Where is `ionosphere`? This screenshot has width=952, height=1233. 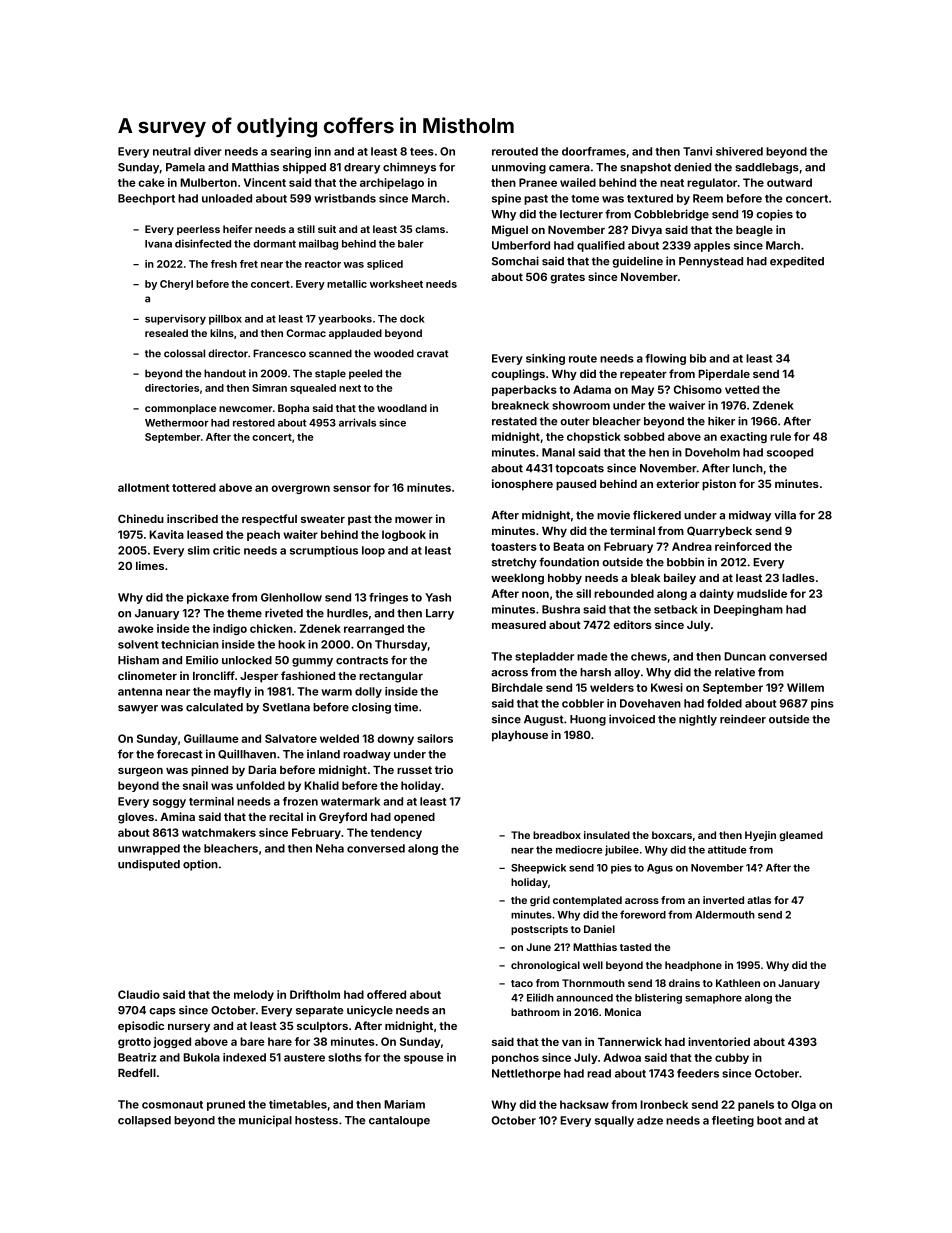 ionosphere is located at coordinates (522, 485).
